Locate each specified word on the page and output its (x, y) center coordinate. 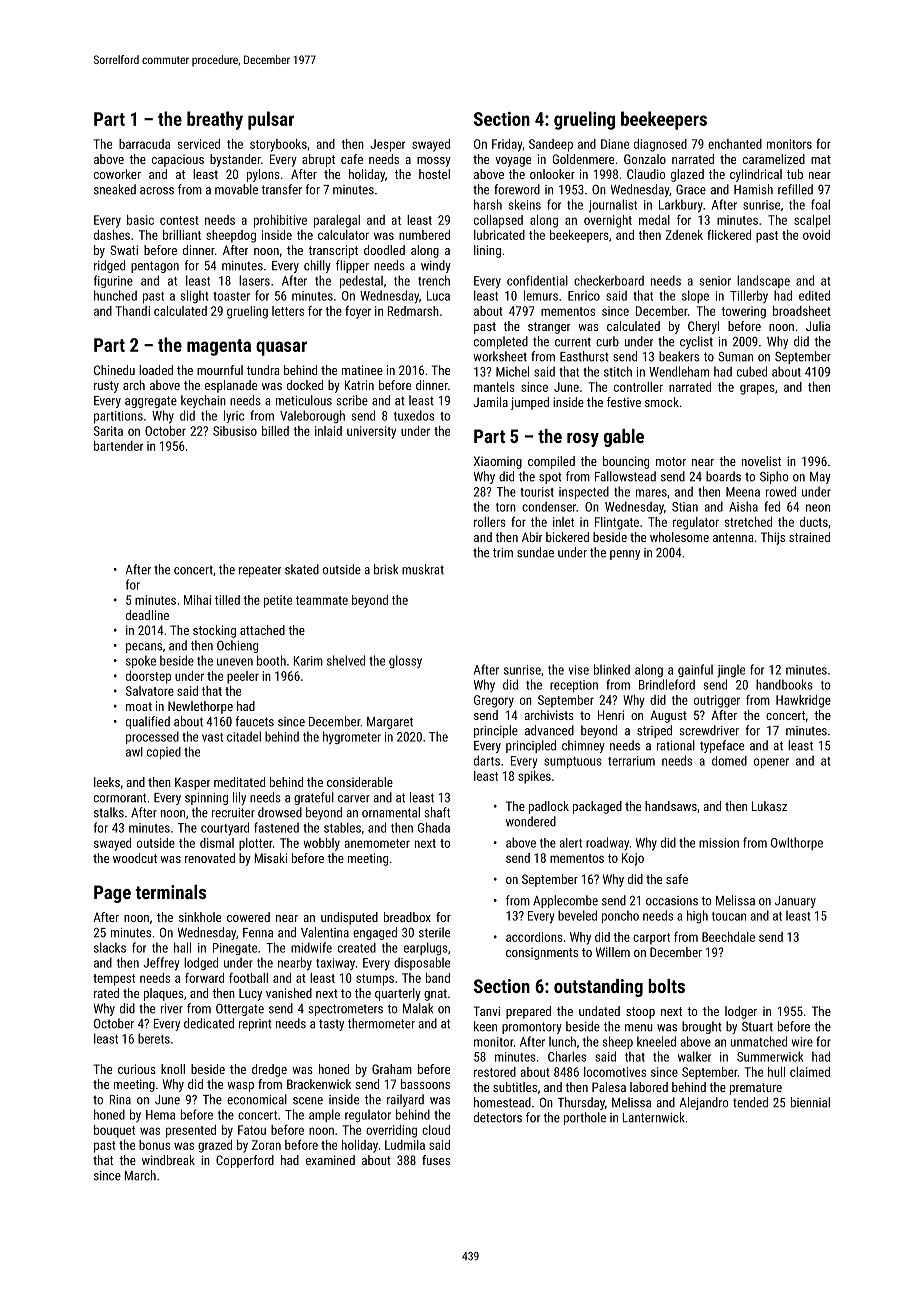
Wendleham (679, 371)
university (371, 432)
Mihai (197, 600)
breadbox (407, 917)
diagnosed (660, 145)
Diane (615, 144)
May (820, 478)
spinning (206, 799)
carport (651, 939)
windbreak (168, 1160)
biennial (810, 1102)
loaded (156, 370)
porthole (585, 1118)
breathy (215, 120)
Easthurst (584, 356)
